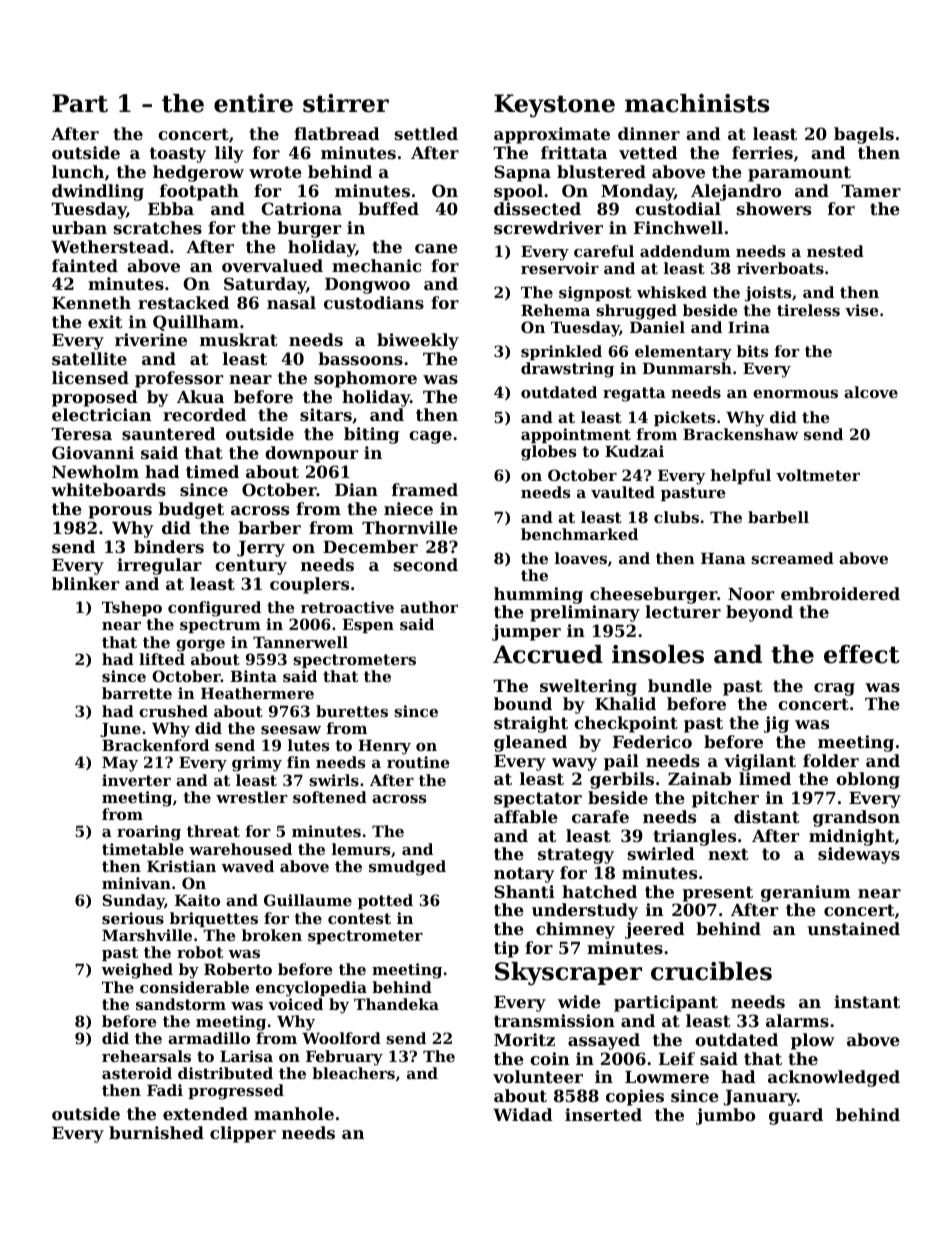 Image resolution: width=952 pixels, height=1233 pixels. Describe the element at coordinates (749, 327) in the page. I see `Irina` at that location.
